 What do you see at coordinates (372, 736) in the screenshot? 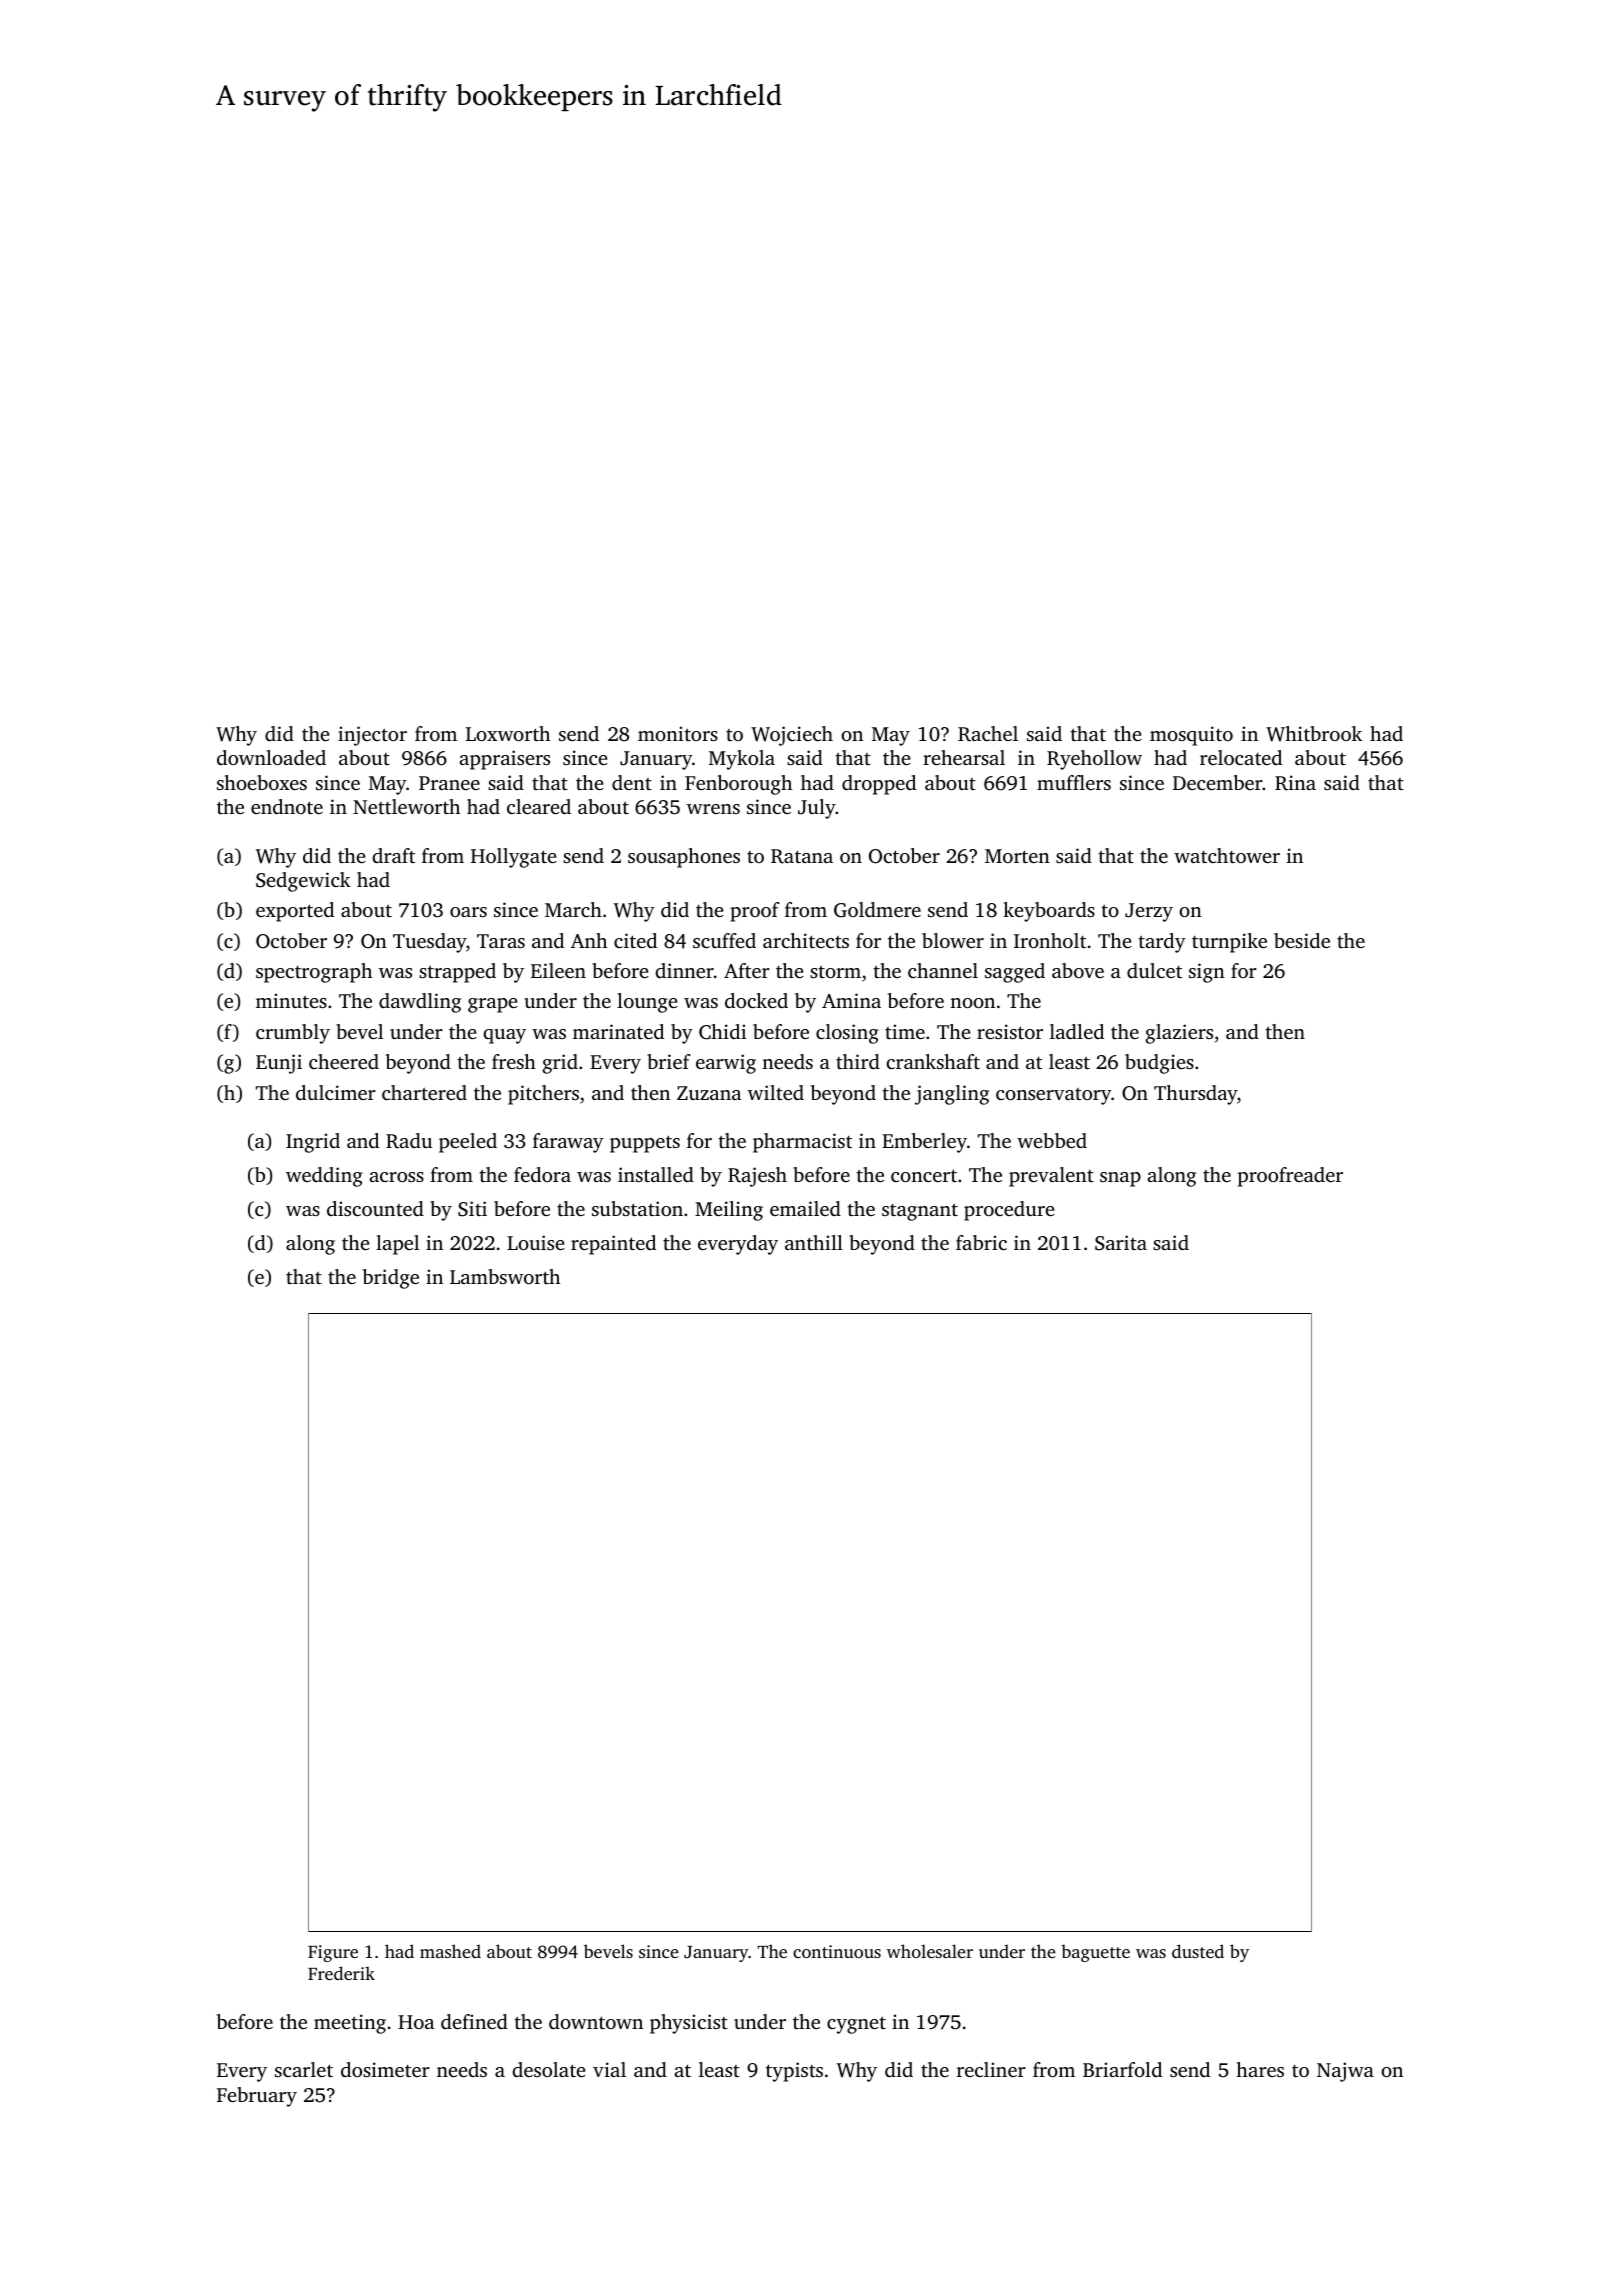
I see `injector` at bounding box center [372, 736].
